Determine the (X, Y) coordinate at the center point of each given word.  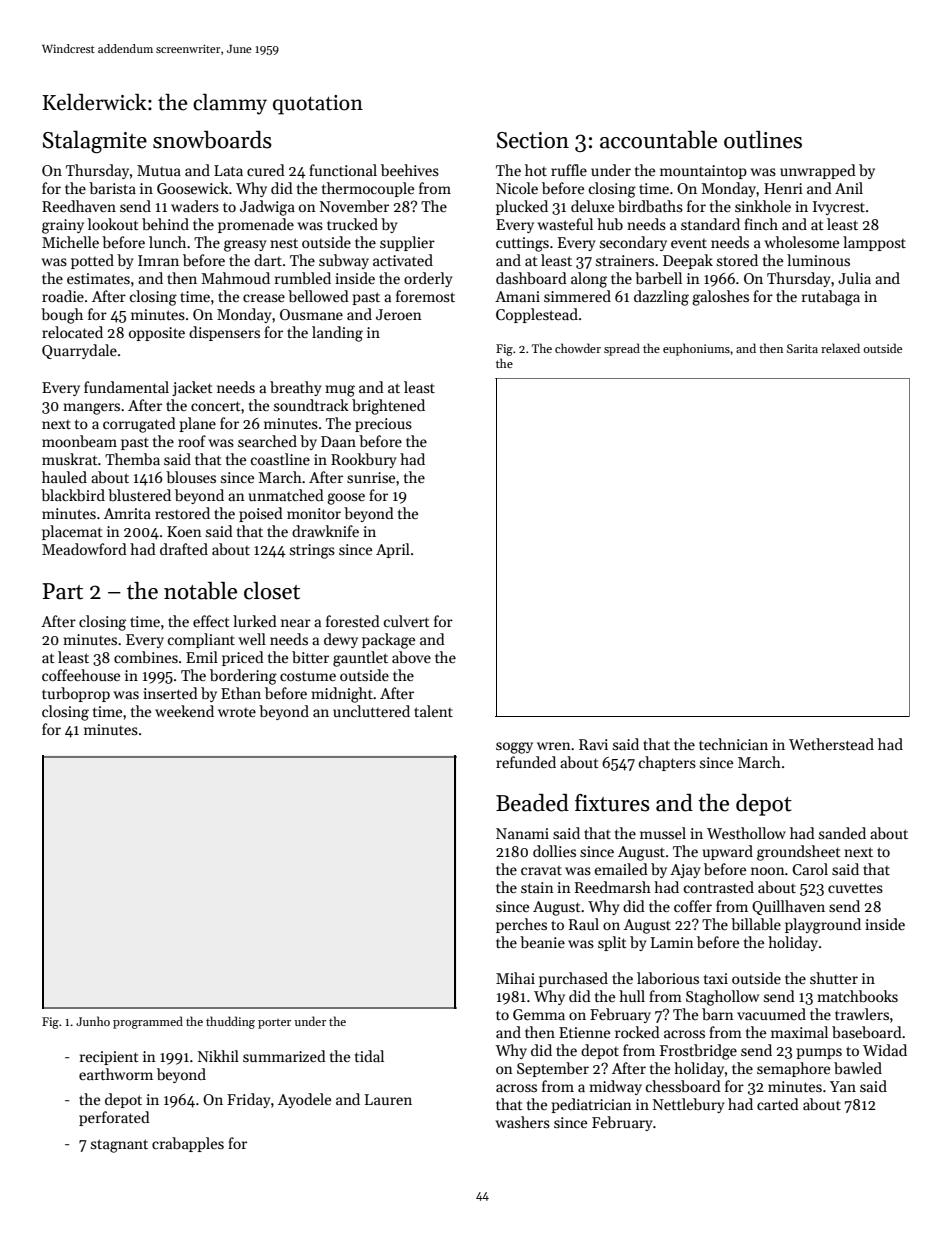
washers (522, 1122)
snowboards (212, 140)
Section (533, 140)
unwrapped (818, 171)
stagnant (119, 1146)
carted (778, 1104)
